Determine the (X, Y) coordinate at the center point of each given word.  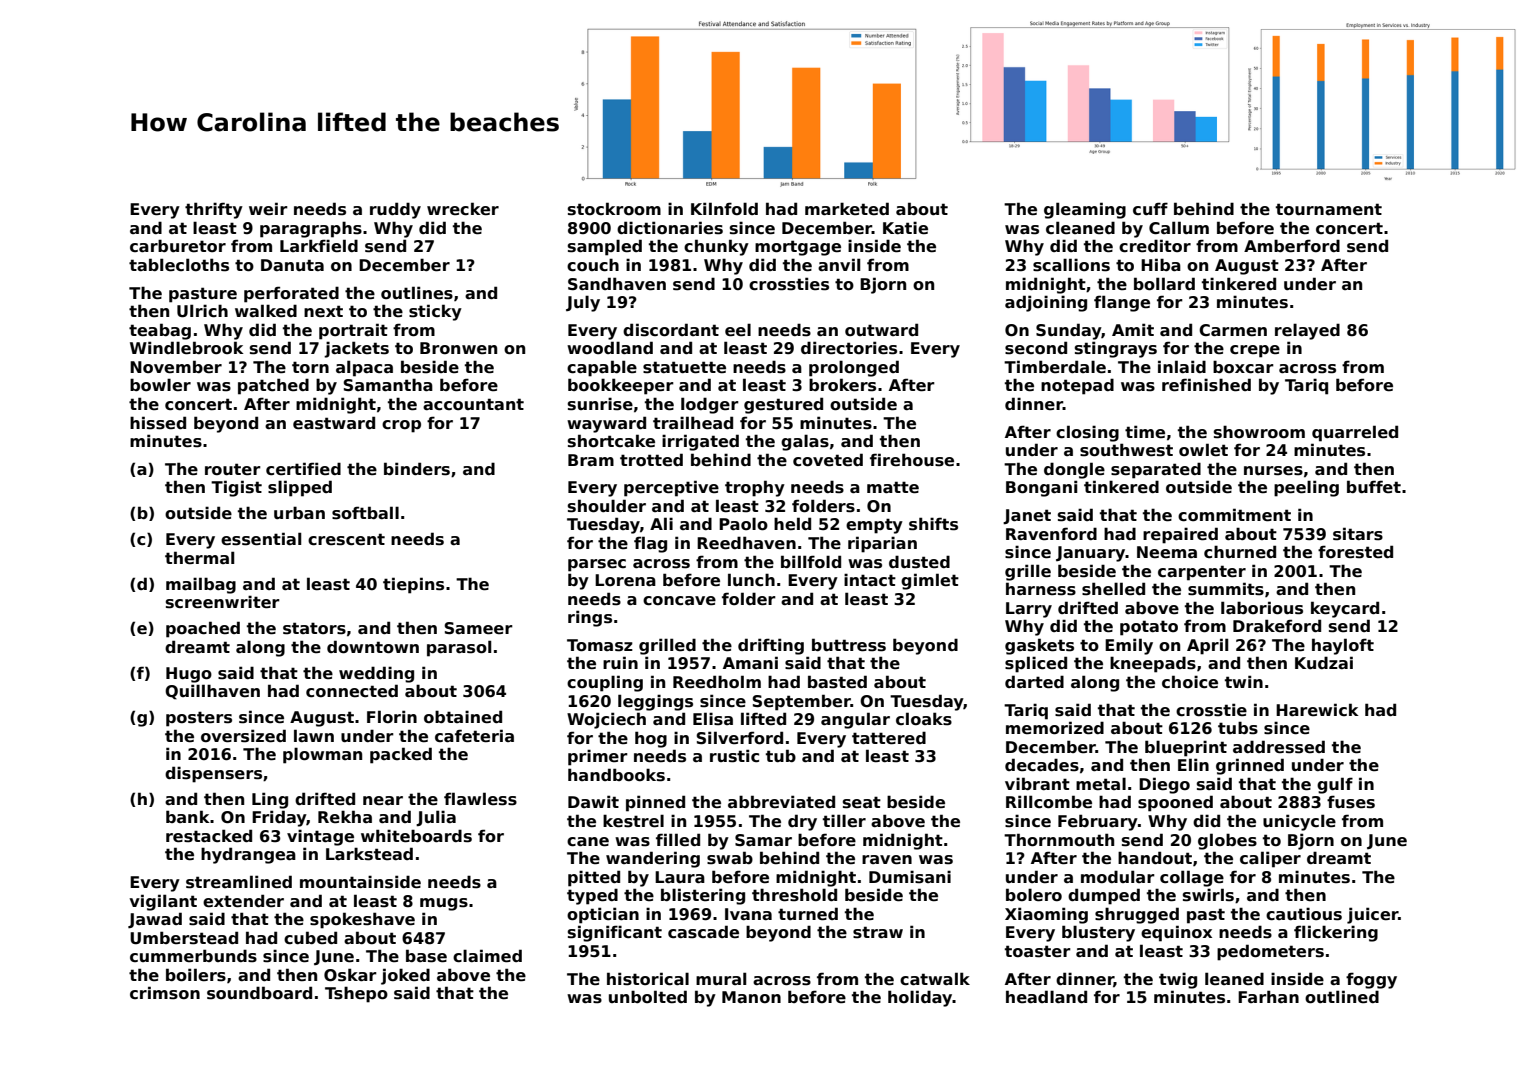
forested (1355, 552)
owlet (1203, 450)
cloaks (924, 719)
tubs (1238, 728)
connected (352, 691)
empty (874, 526)
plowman (322, 755)
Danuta (292, 265)
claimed (487, 956)
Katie (905, 228)
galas (805, 442)
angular (855, 720)
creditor (1155, 246)
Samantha (388, 385)
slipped (300, 488)
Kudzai (1324, 662)
